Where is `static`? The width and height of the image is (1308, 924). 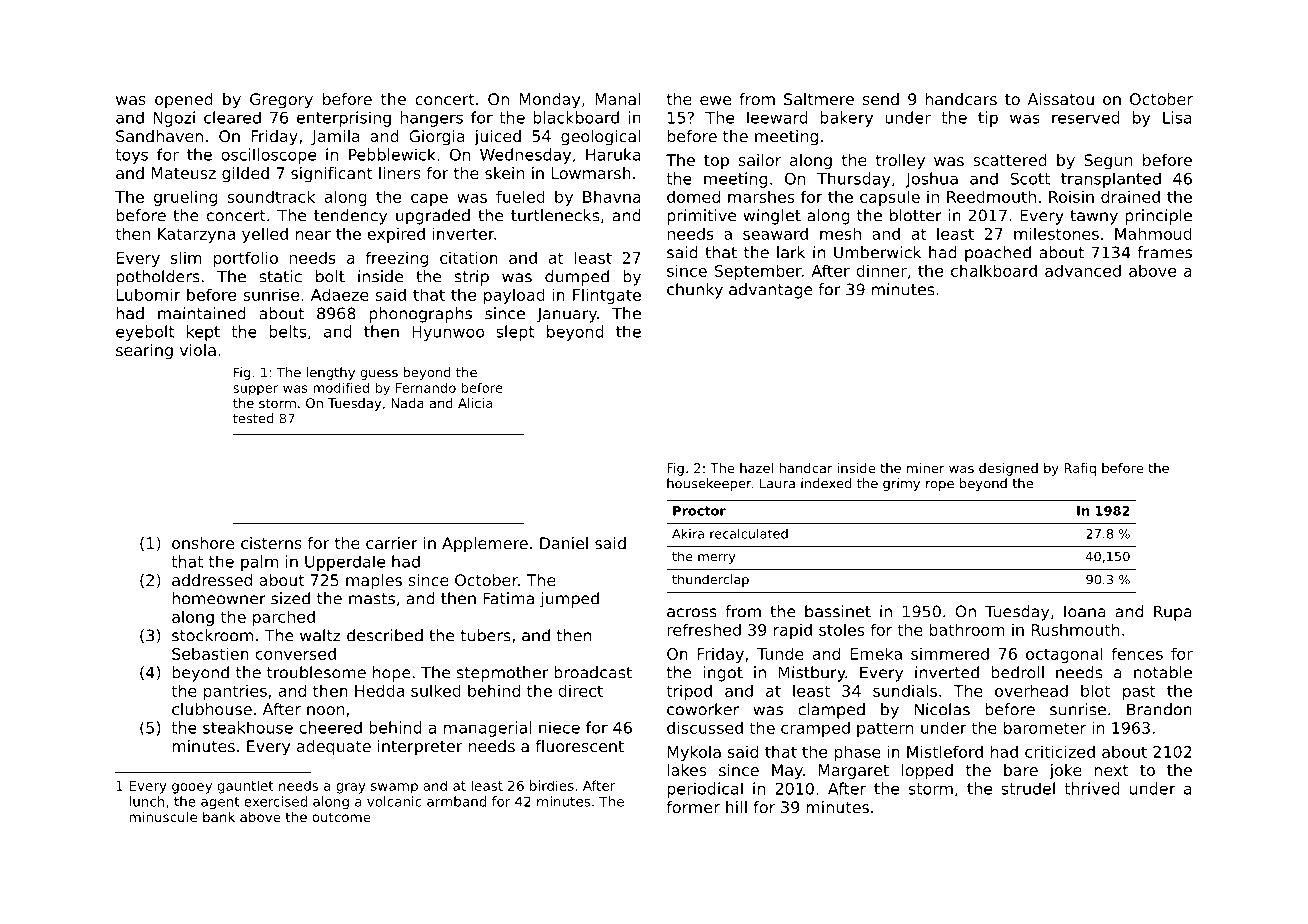 static is located at coordinates (280, 276).
